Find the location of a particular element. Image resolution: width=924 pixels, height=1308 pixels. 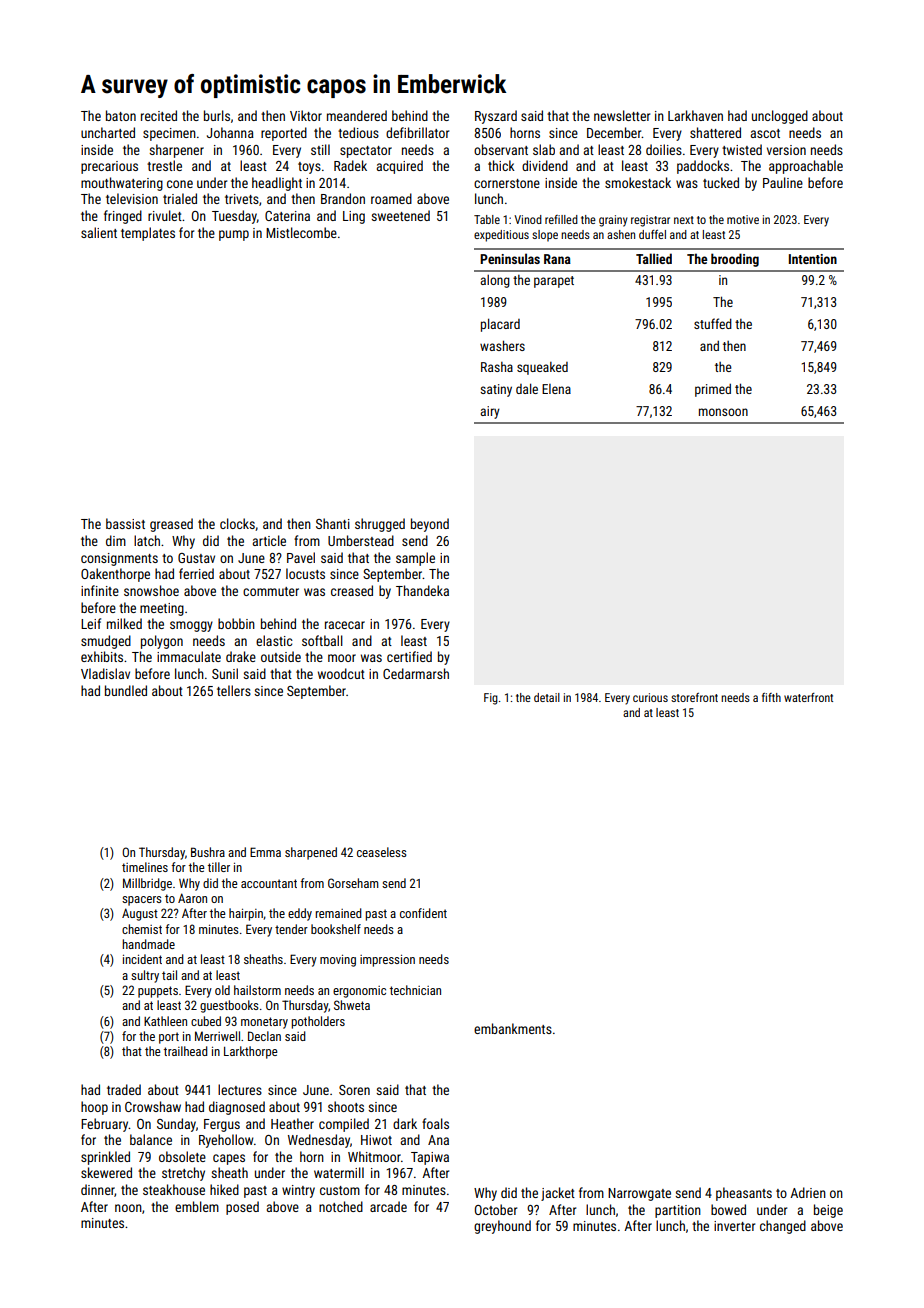

waterfront is located at coordinates (808, 697).
